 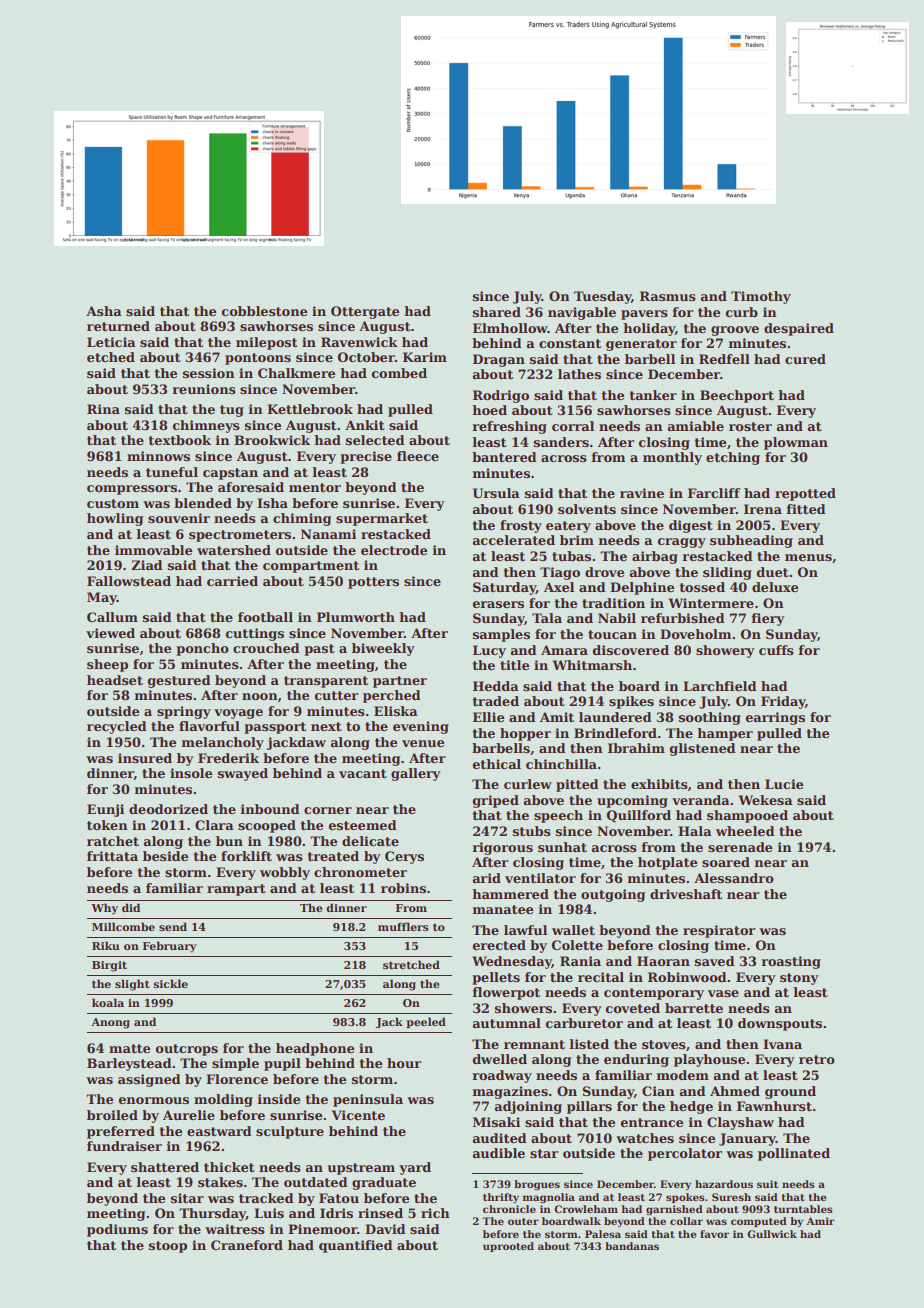 What do you see at coordinates (719, 931) in the document?
I see `respirator` at bounding box center [719, 931].
